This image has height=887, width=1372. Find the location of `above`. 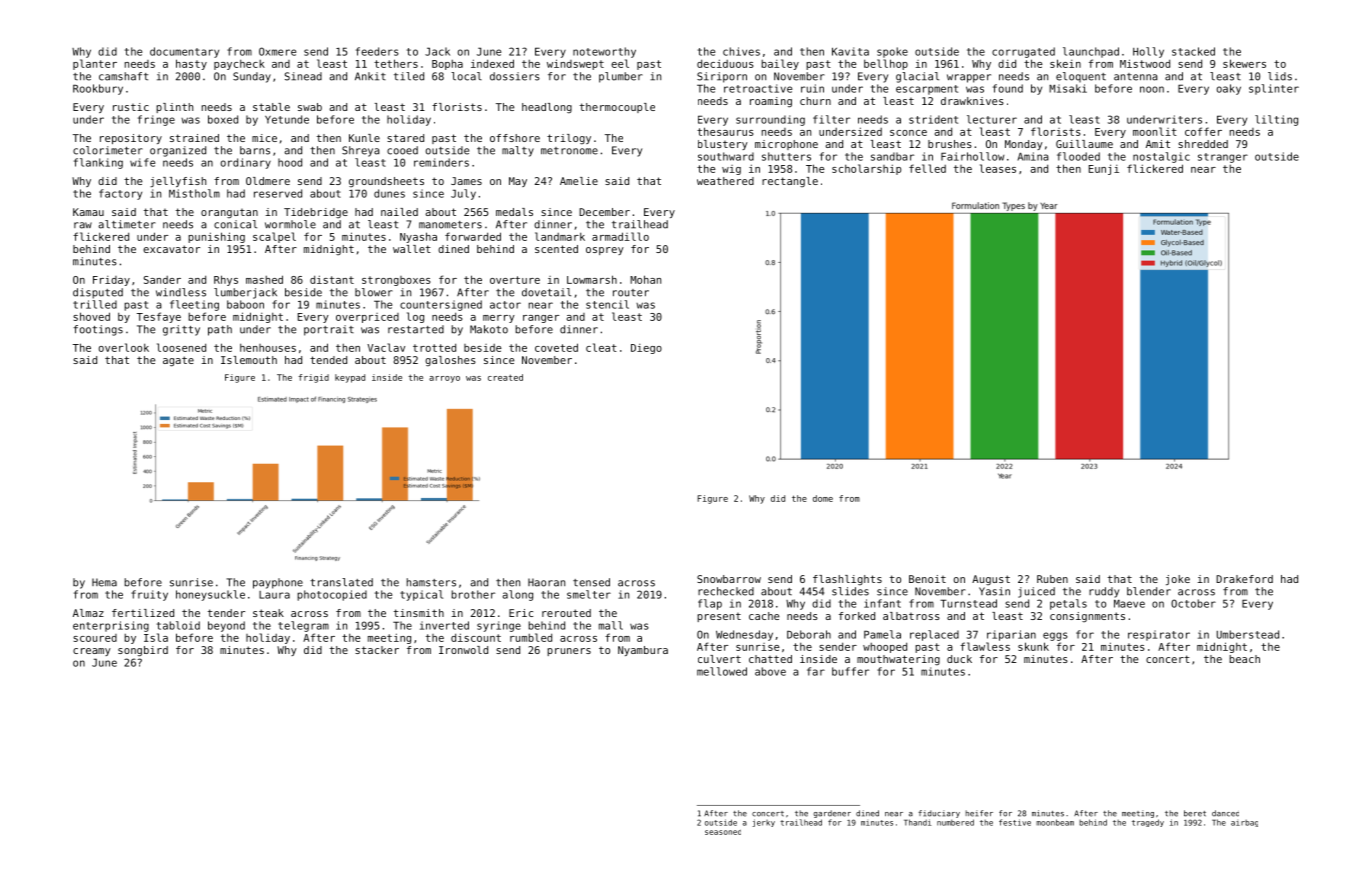

above is located at coordinates (770, 671).
